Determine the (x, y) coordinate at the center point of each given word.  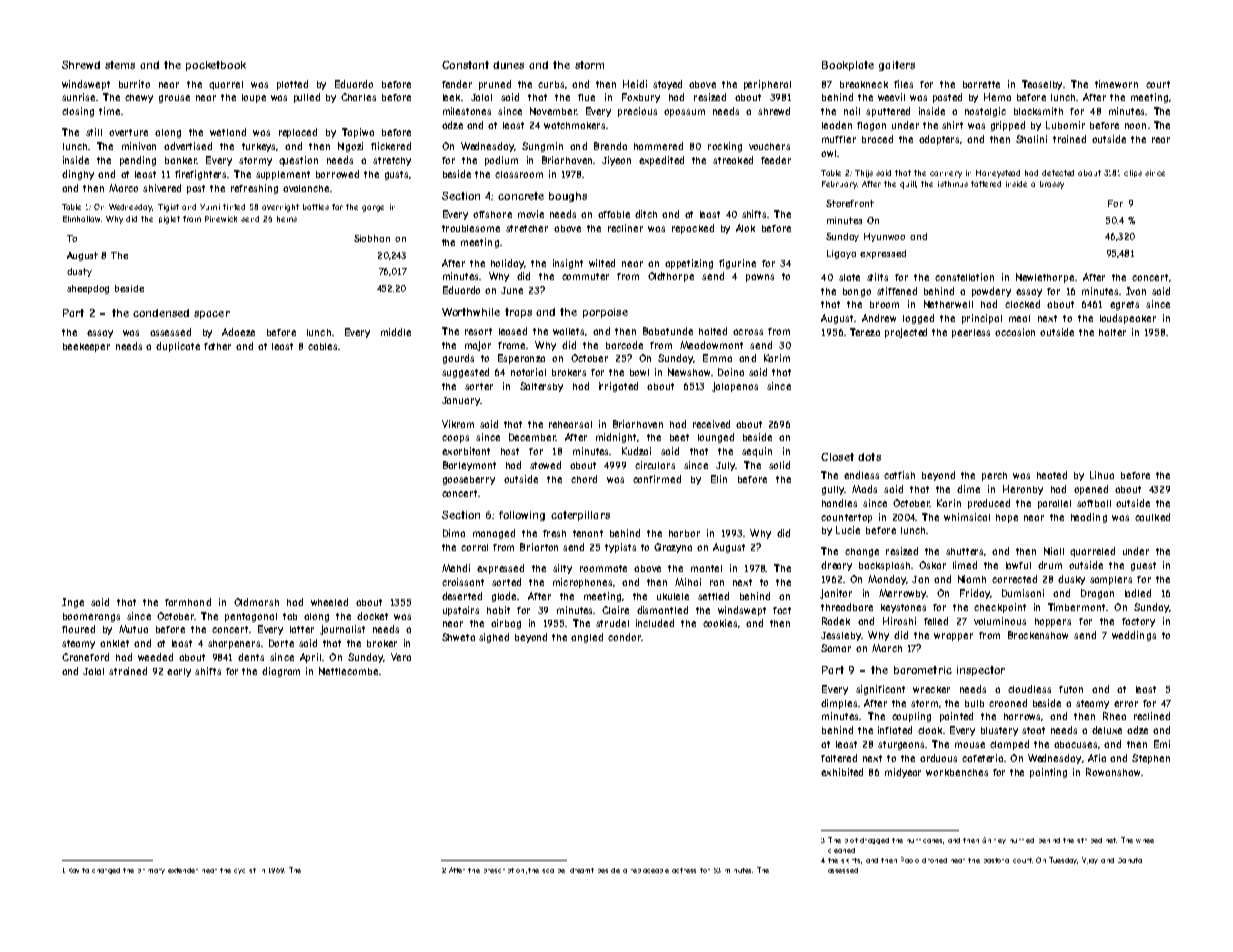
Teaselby (1042, 85)
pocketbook (216, 66)
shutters (964, 551)
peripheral (767, 85)
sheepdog (88, 289)
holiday (507, 264)
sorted (506, 582)
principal (982, 319)
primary (151, 871)
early (179, 672)
